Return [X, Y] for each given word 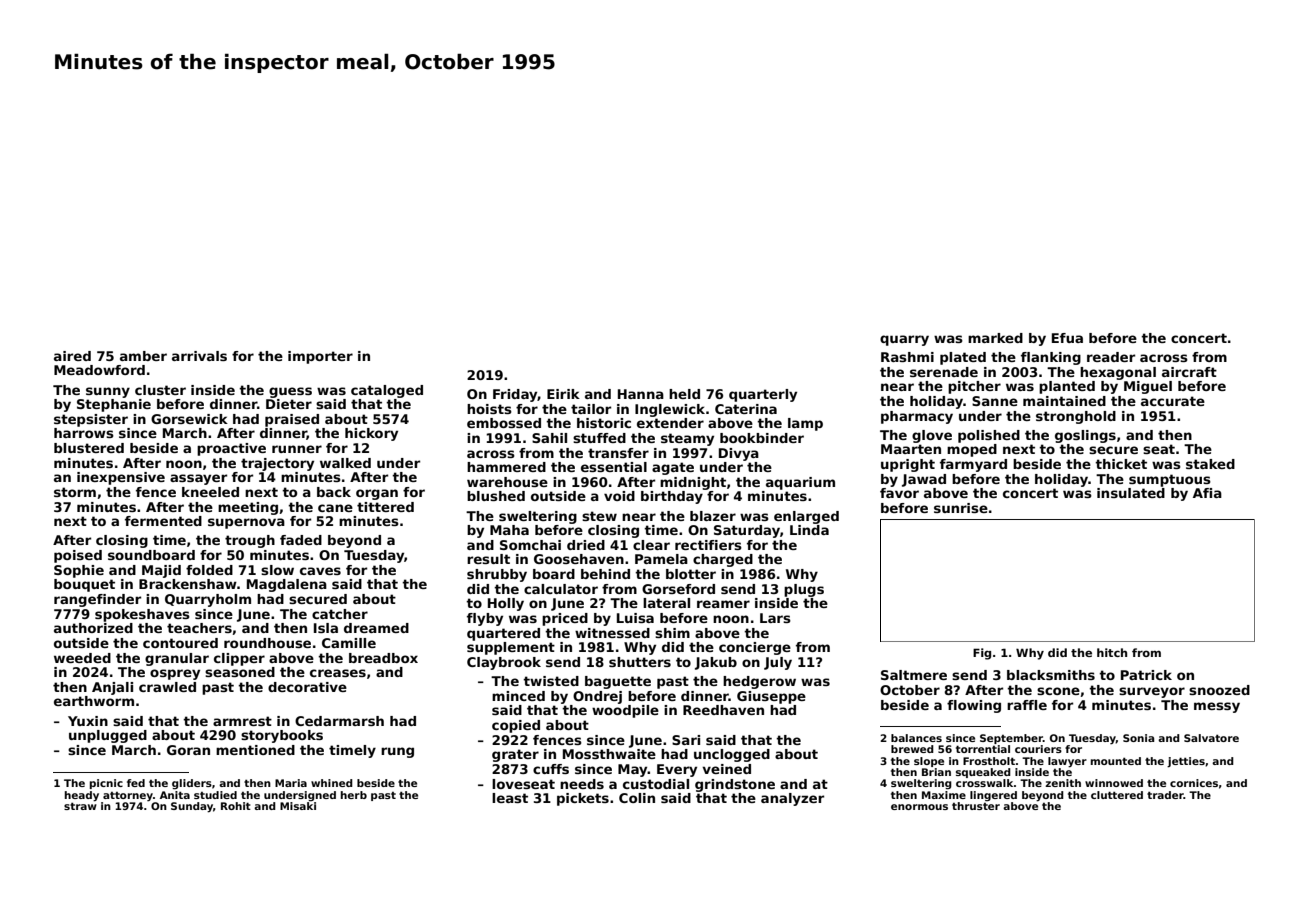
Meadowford [99, 370]
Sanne [995, 401]
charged [723, 560]
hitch [1112, 652]
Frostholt [989, 761]
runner [297, 449]
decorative [307, 687]
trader [1165, 795]
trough [250, 541]
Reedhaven [723, 710]
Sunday [192, 807]
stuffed [599, 438]
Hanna [641, 394]
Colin [637, 798]
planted [1067, 387]
